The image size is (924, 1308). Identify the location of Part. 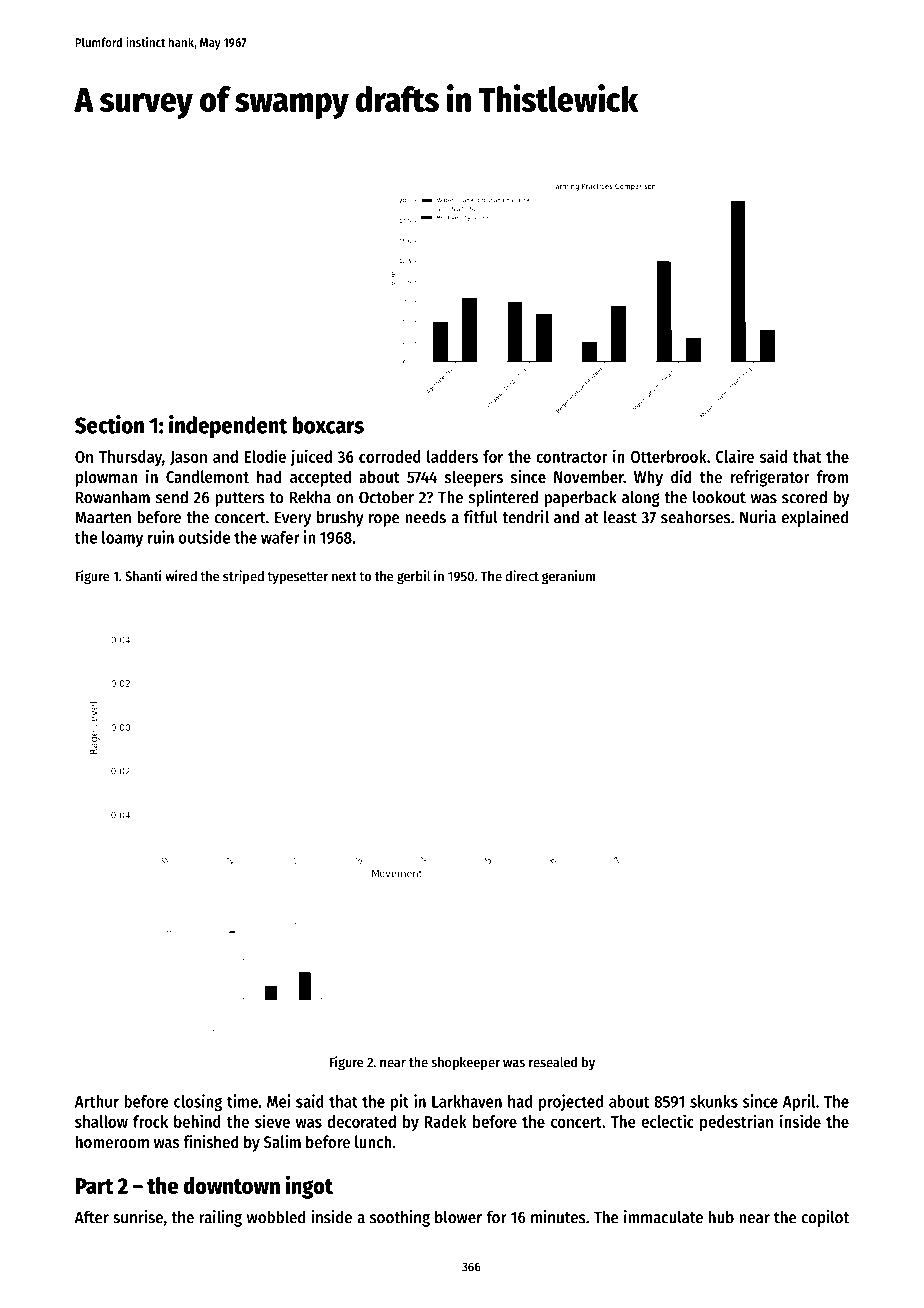
(94, 1186).
